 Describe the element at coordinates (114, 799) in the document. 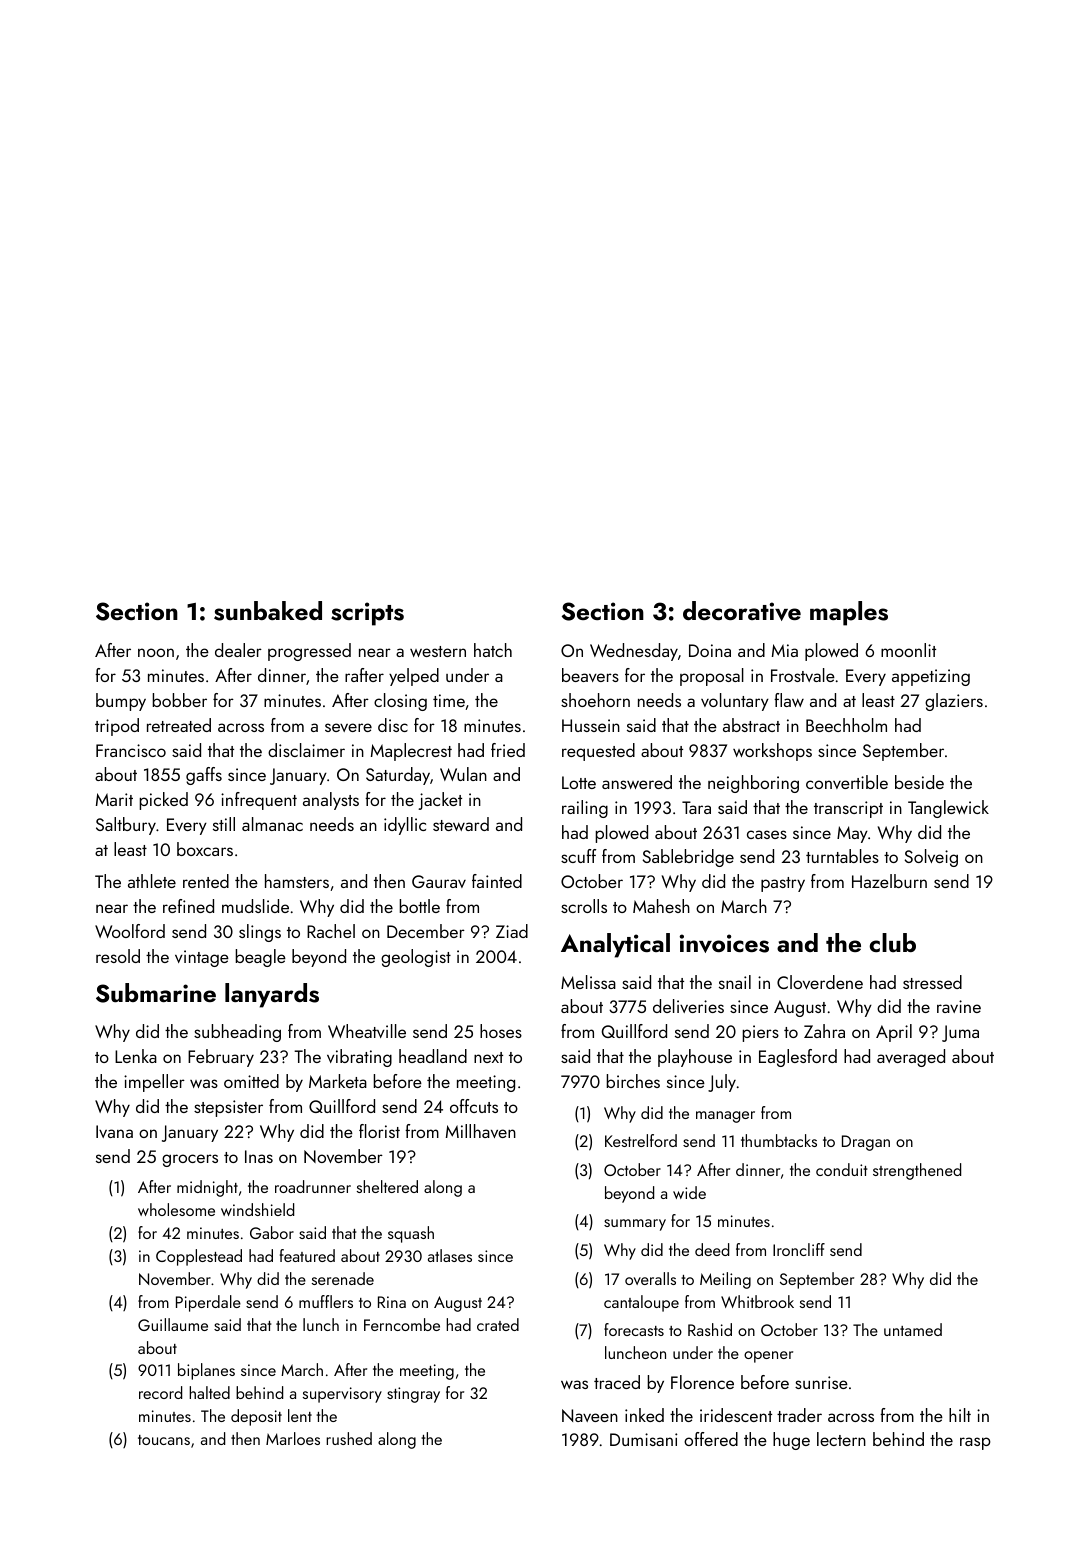

I see `Marit` at that location.
